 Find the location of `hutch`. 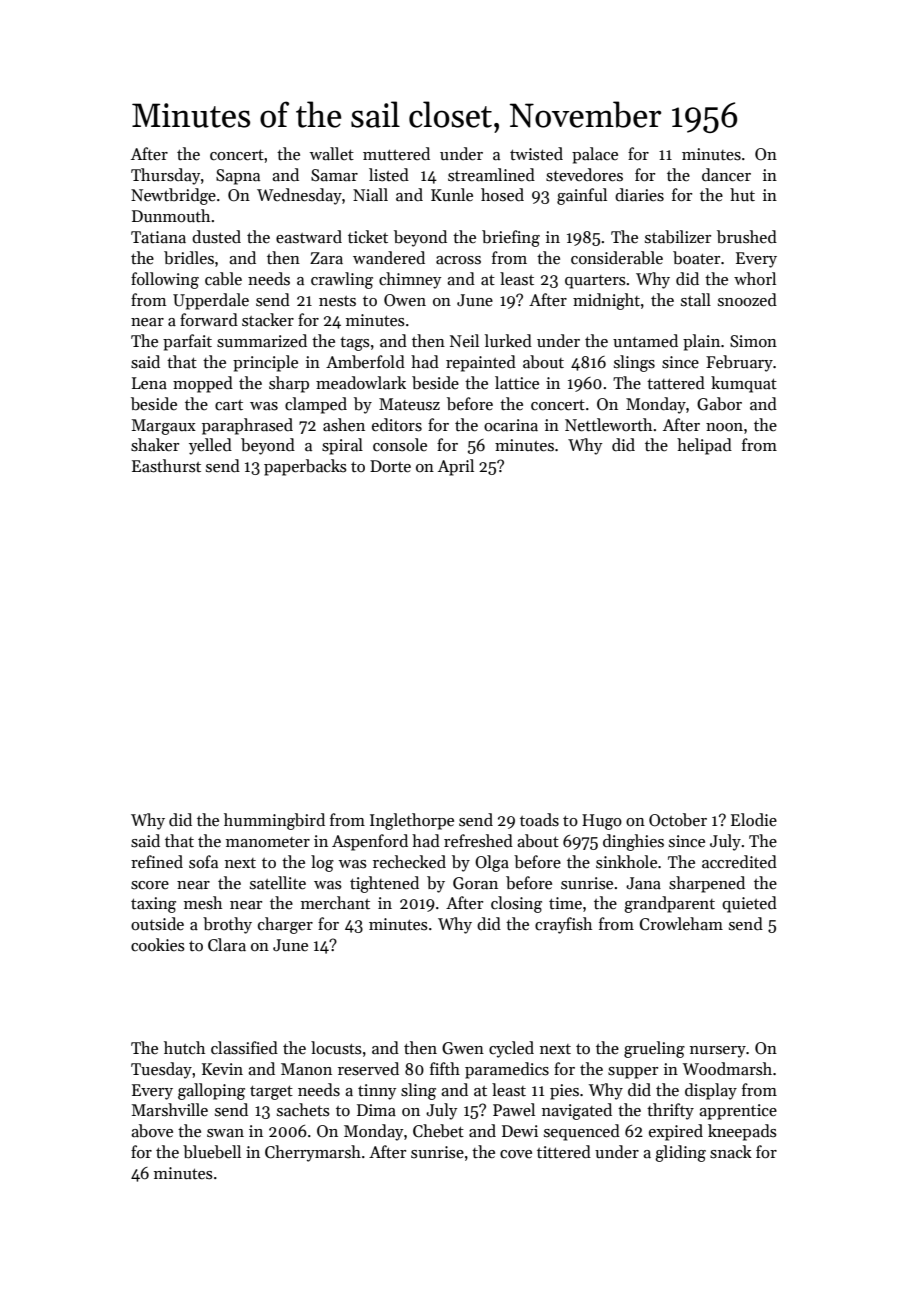

hutch is located at coordinates (184, 1048).
